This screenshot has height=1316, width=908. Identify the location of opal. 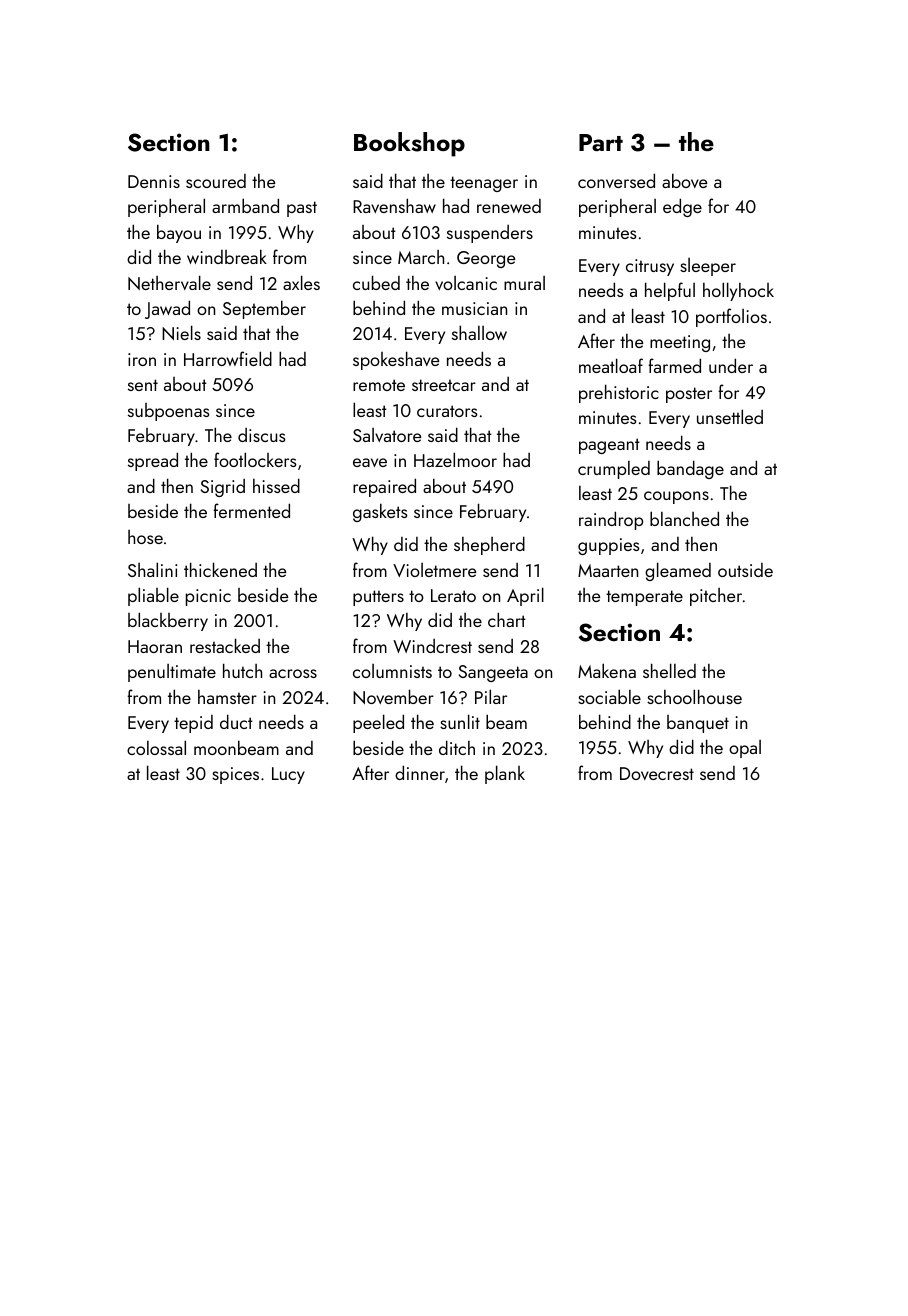
(745, 749).
